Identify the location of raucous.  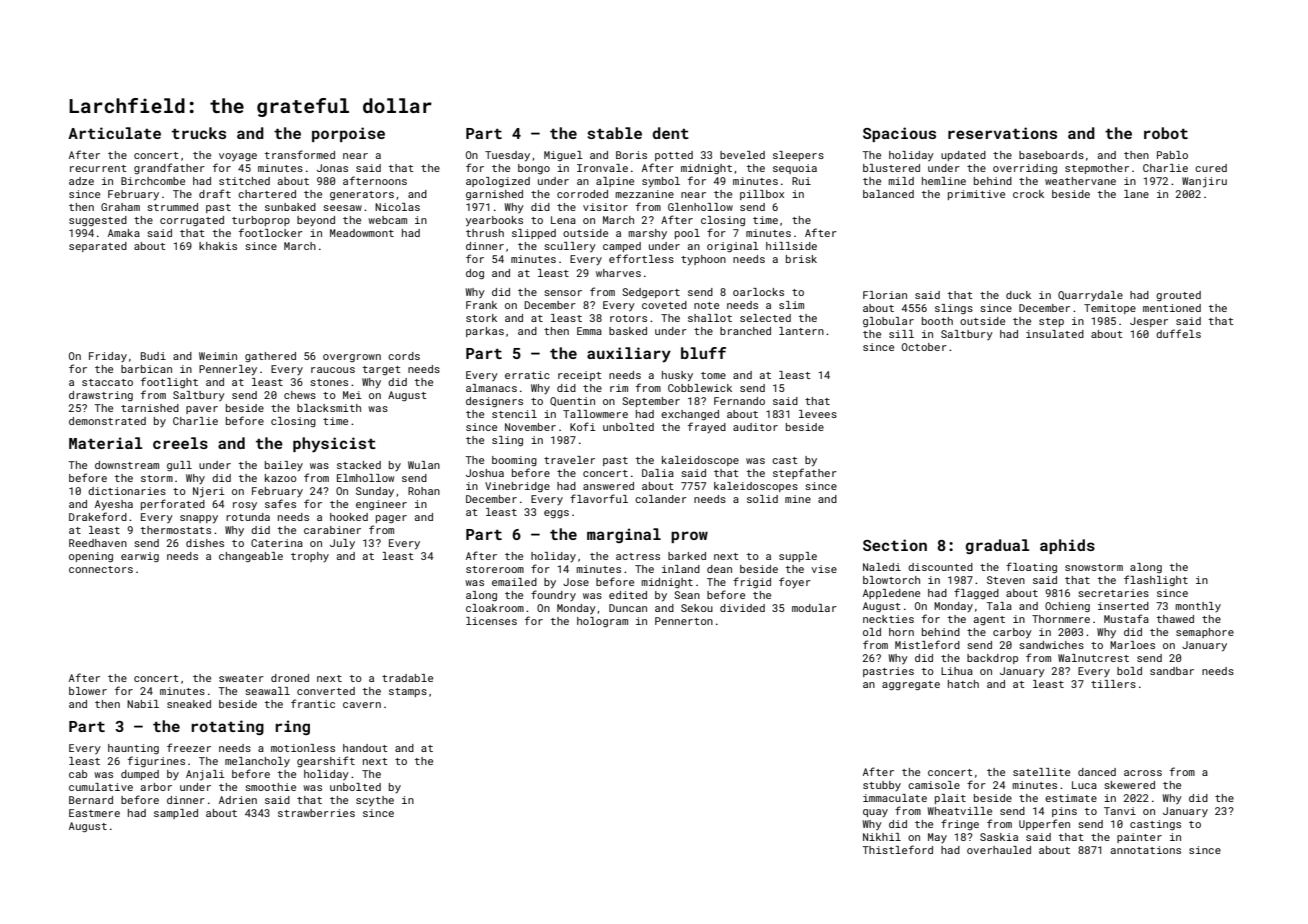
(333, 370).
